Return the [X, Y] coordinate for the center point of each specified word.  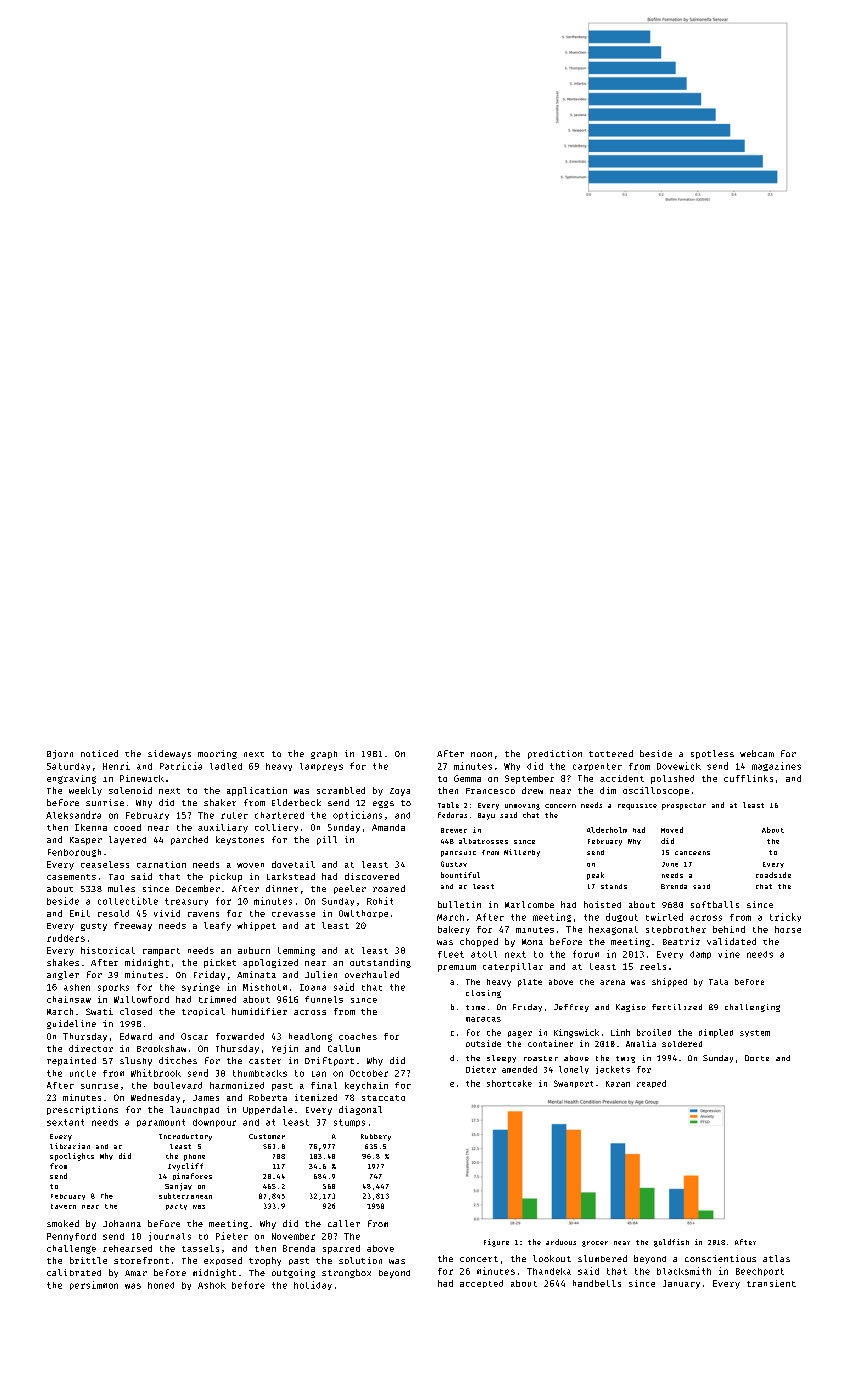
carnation [161, 864]
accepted [481, 1284]
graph [324, 755]
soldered [682, 1044]
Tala [718, 982]
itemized [316, 1097]
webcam [757, 753]
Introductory [185, 1137]
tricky [785, 917]
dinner [282, 888]
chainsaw [69, 999]
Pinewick [142, 778]
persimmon [94, 1285]
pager [520, 1034]
